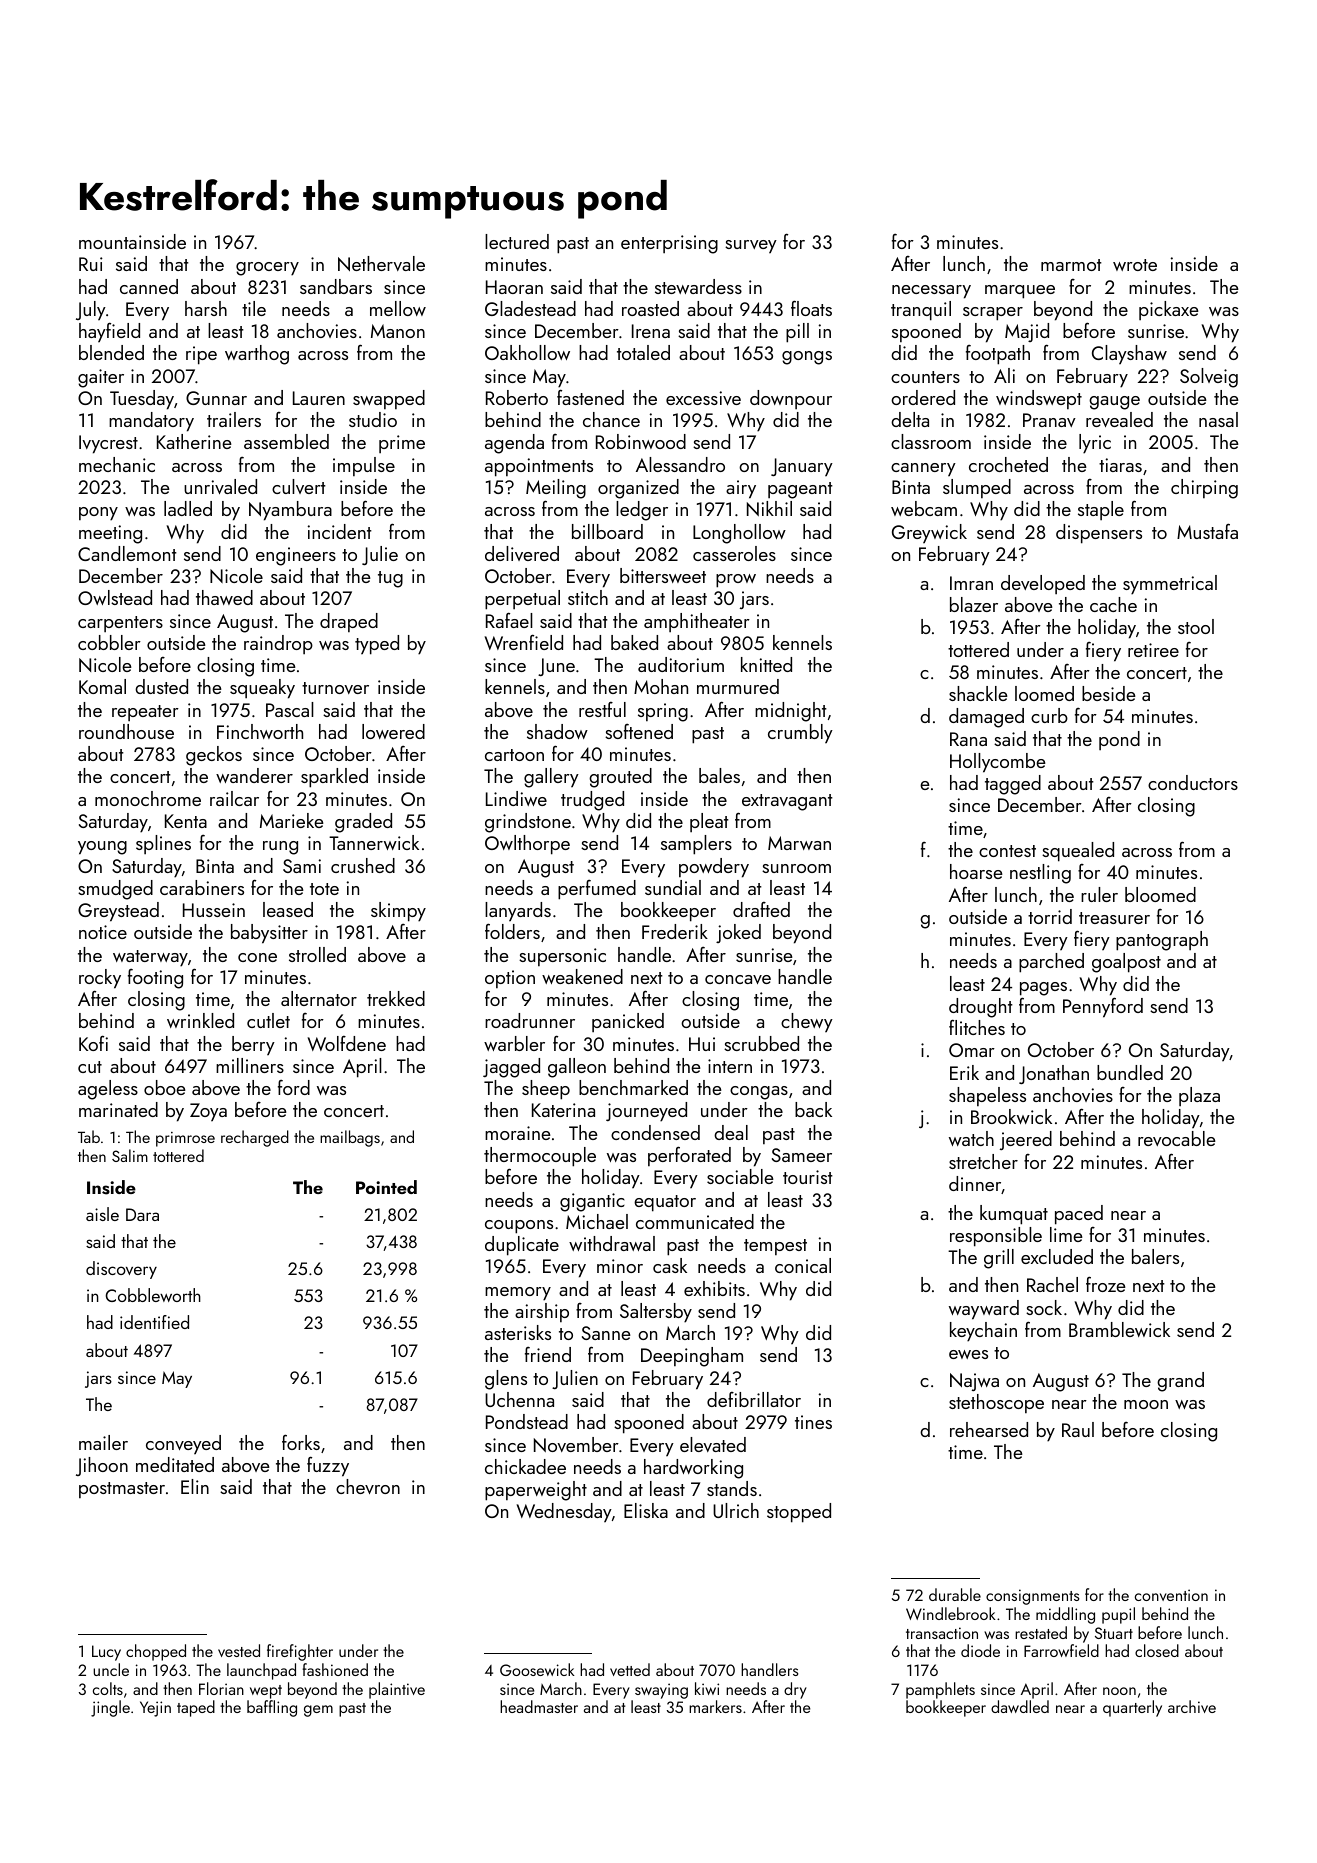 This screenshot has height=1863, width=1317. What do you see at coordinates (402, 444) in the screenshot?
I see `prime` at bounding box center [402, 444].
